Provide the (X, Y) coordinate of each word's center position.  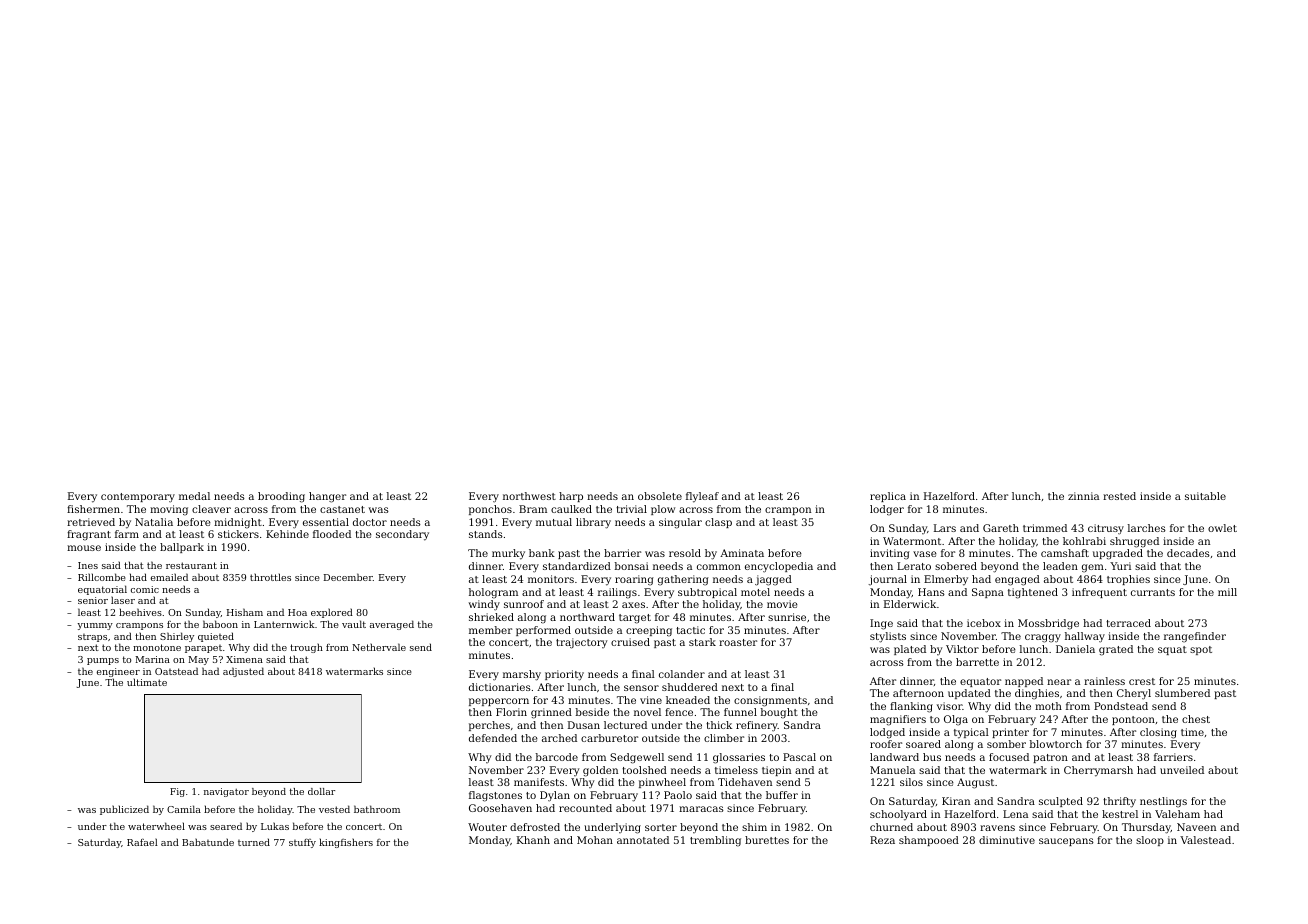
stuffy (302, 843)
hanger (327, 497)
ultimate (147, 682)
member (490, 630)
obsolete (660, 496)
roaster (738, 642)
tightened (1033, 593)
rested (1119, 496)
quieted (216, 637)
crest (1142, 681)
